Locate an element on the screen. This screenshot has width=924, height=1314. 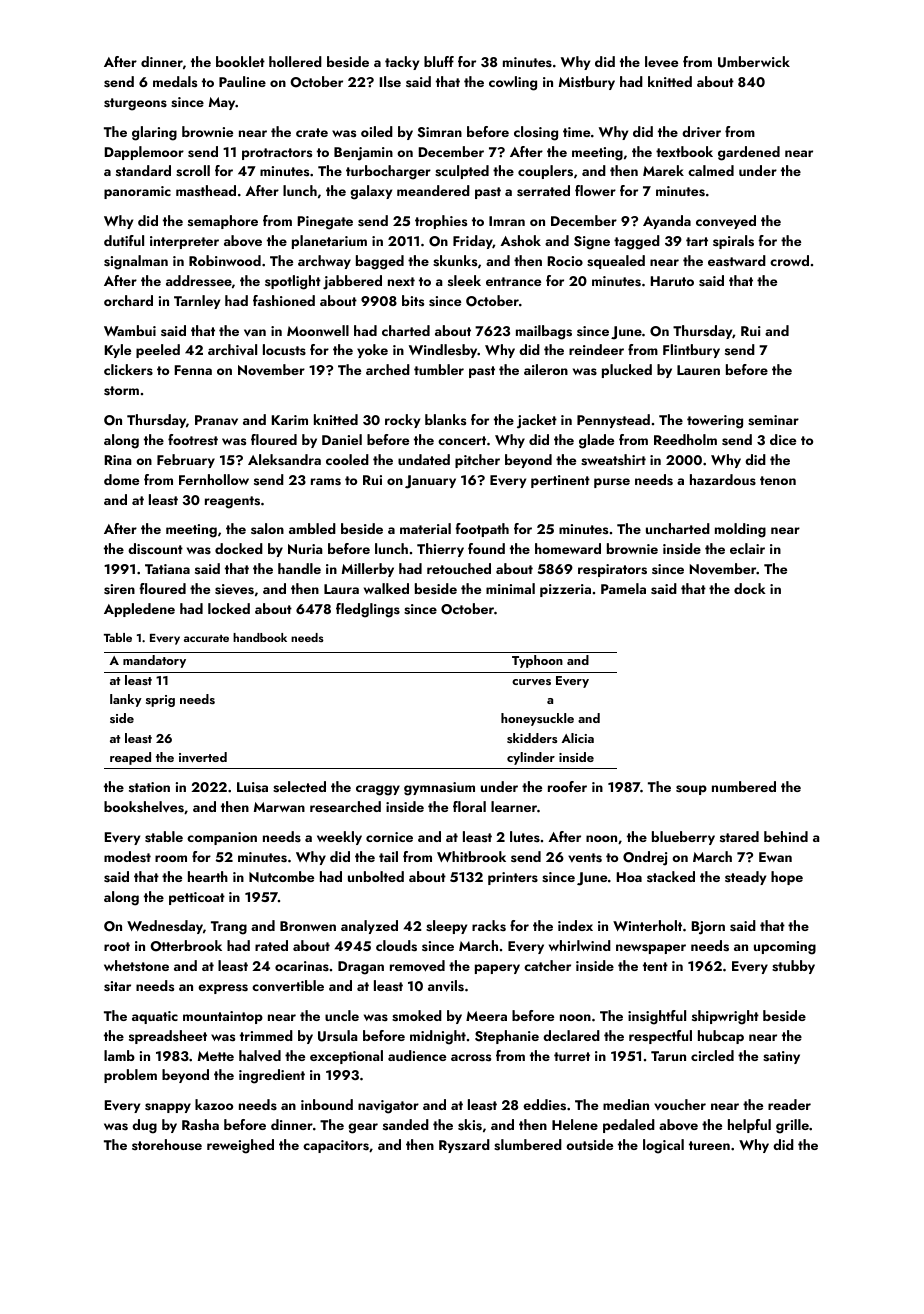
gardened is located at coordinates (749, 153).
